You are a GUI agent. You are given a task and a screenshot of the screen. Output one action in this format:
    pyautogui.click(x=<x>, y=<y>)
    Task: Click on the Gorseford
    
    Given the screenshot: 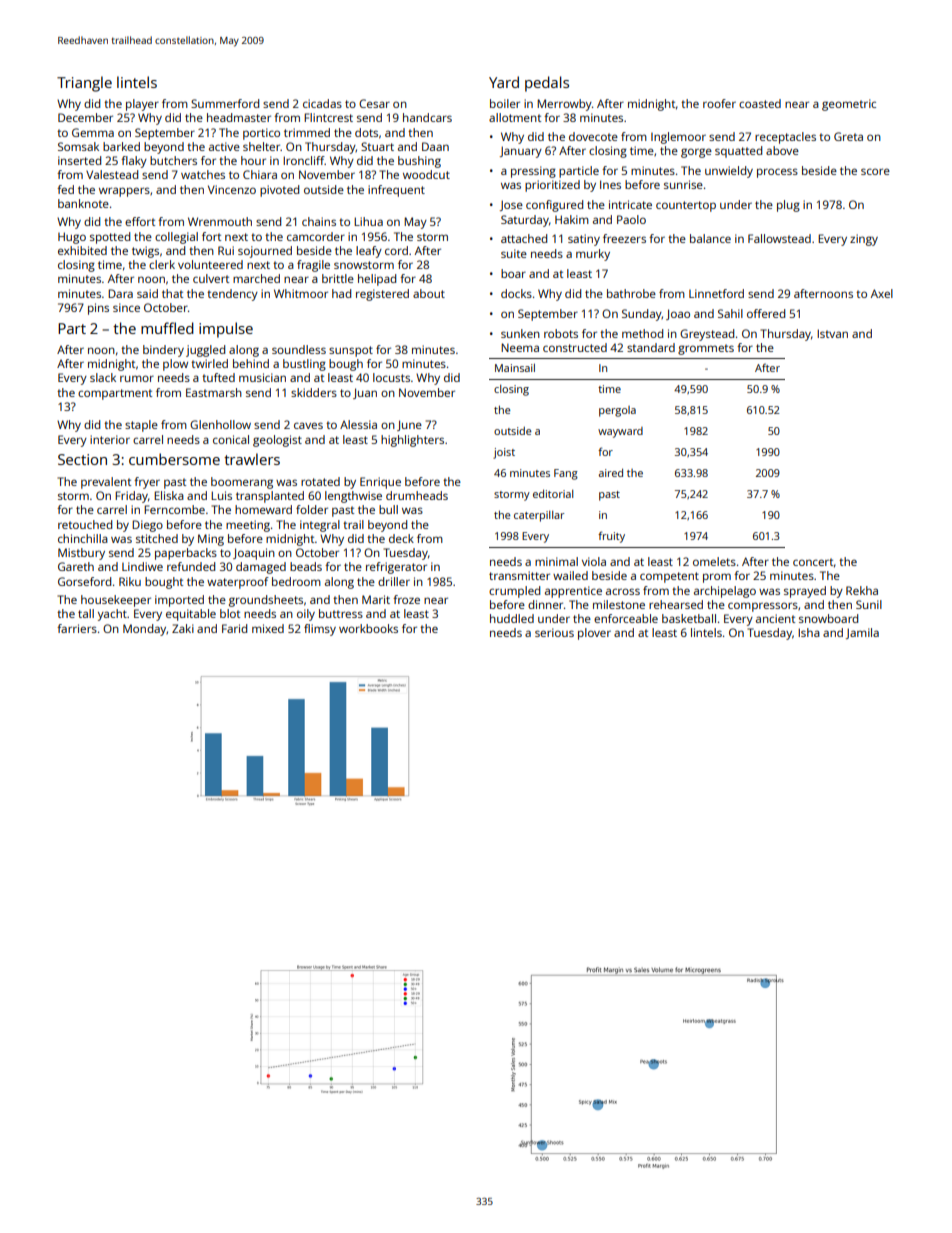 What is the action you would take?
    pyautogui.click(x=84, y=581)
